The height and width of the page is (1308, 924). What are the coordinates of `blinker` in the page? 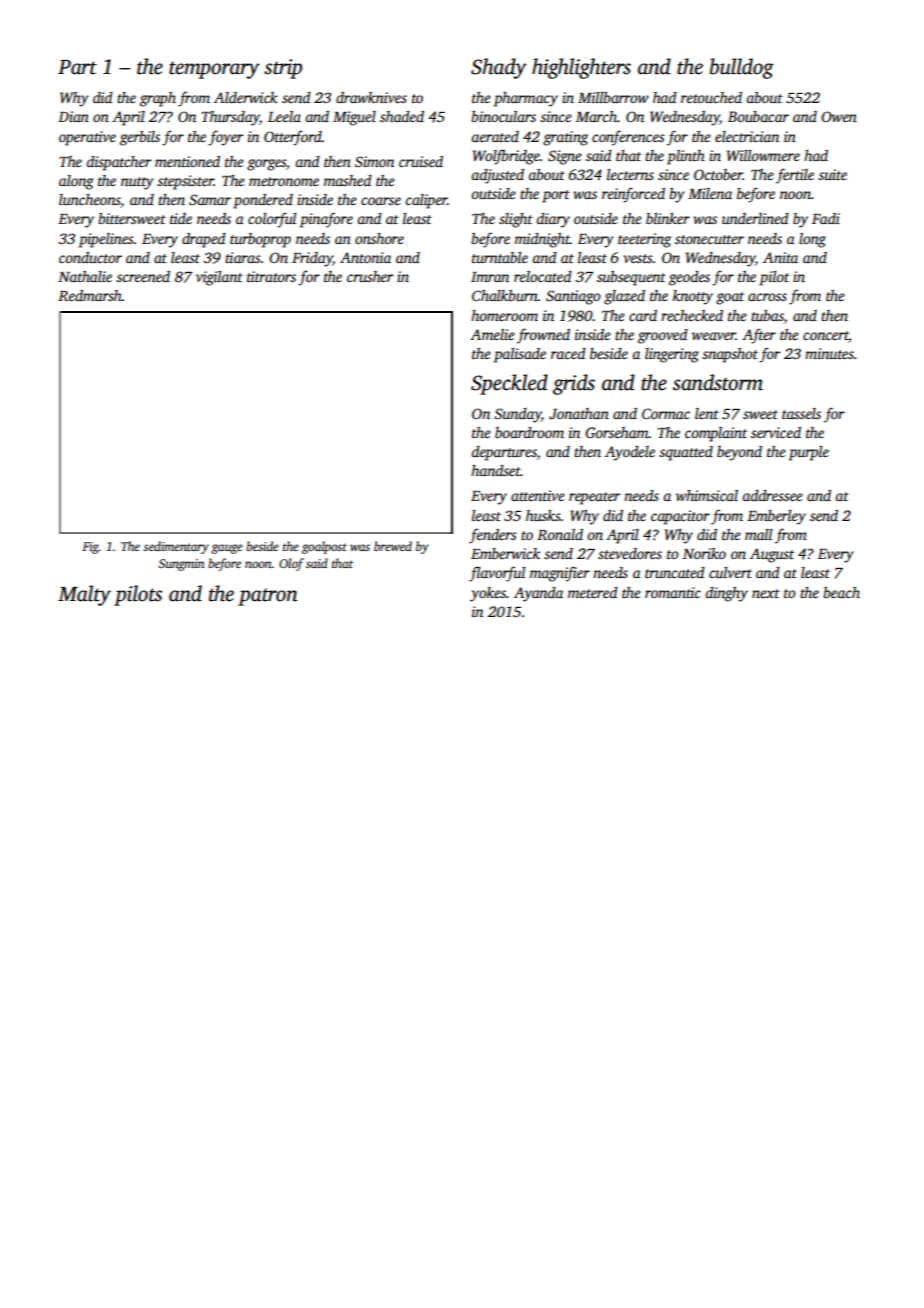 It's located at (668, 218).
